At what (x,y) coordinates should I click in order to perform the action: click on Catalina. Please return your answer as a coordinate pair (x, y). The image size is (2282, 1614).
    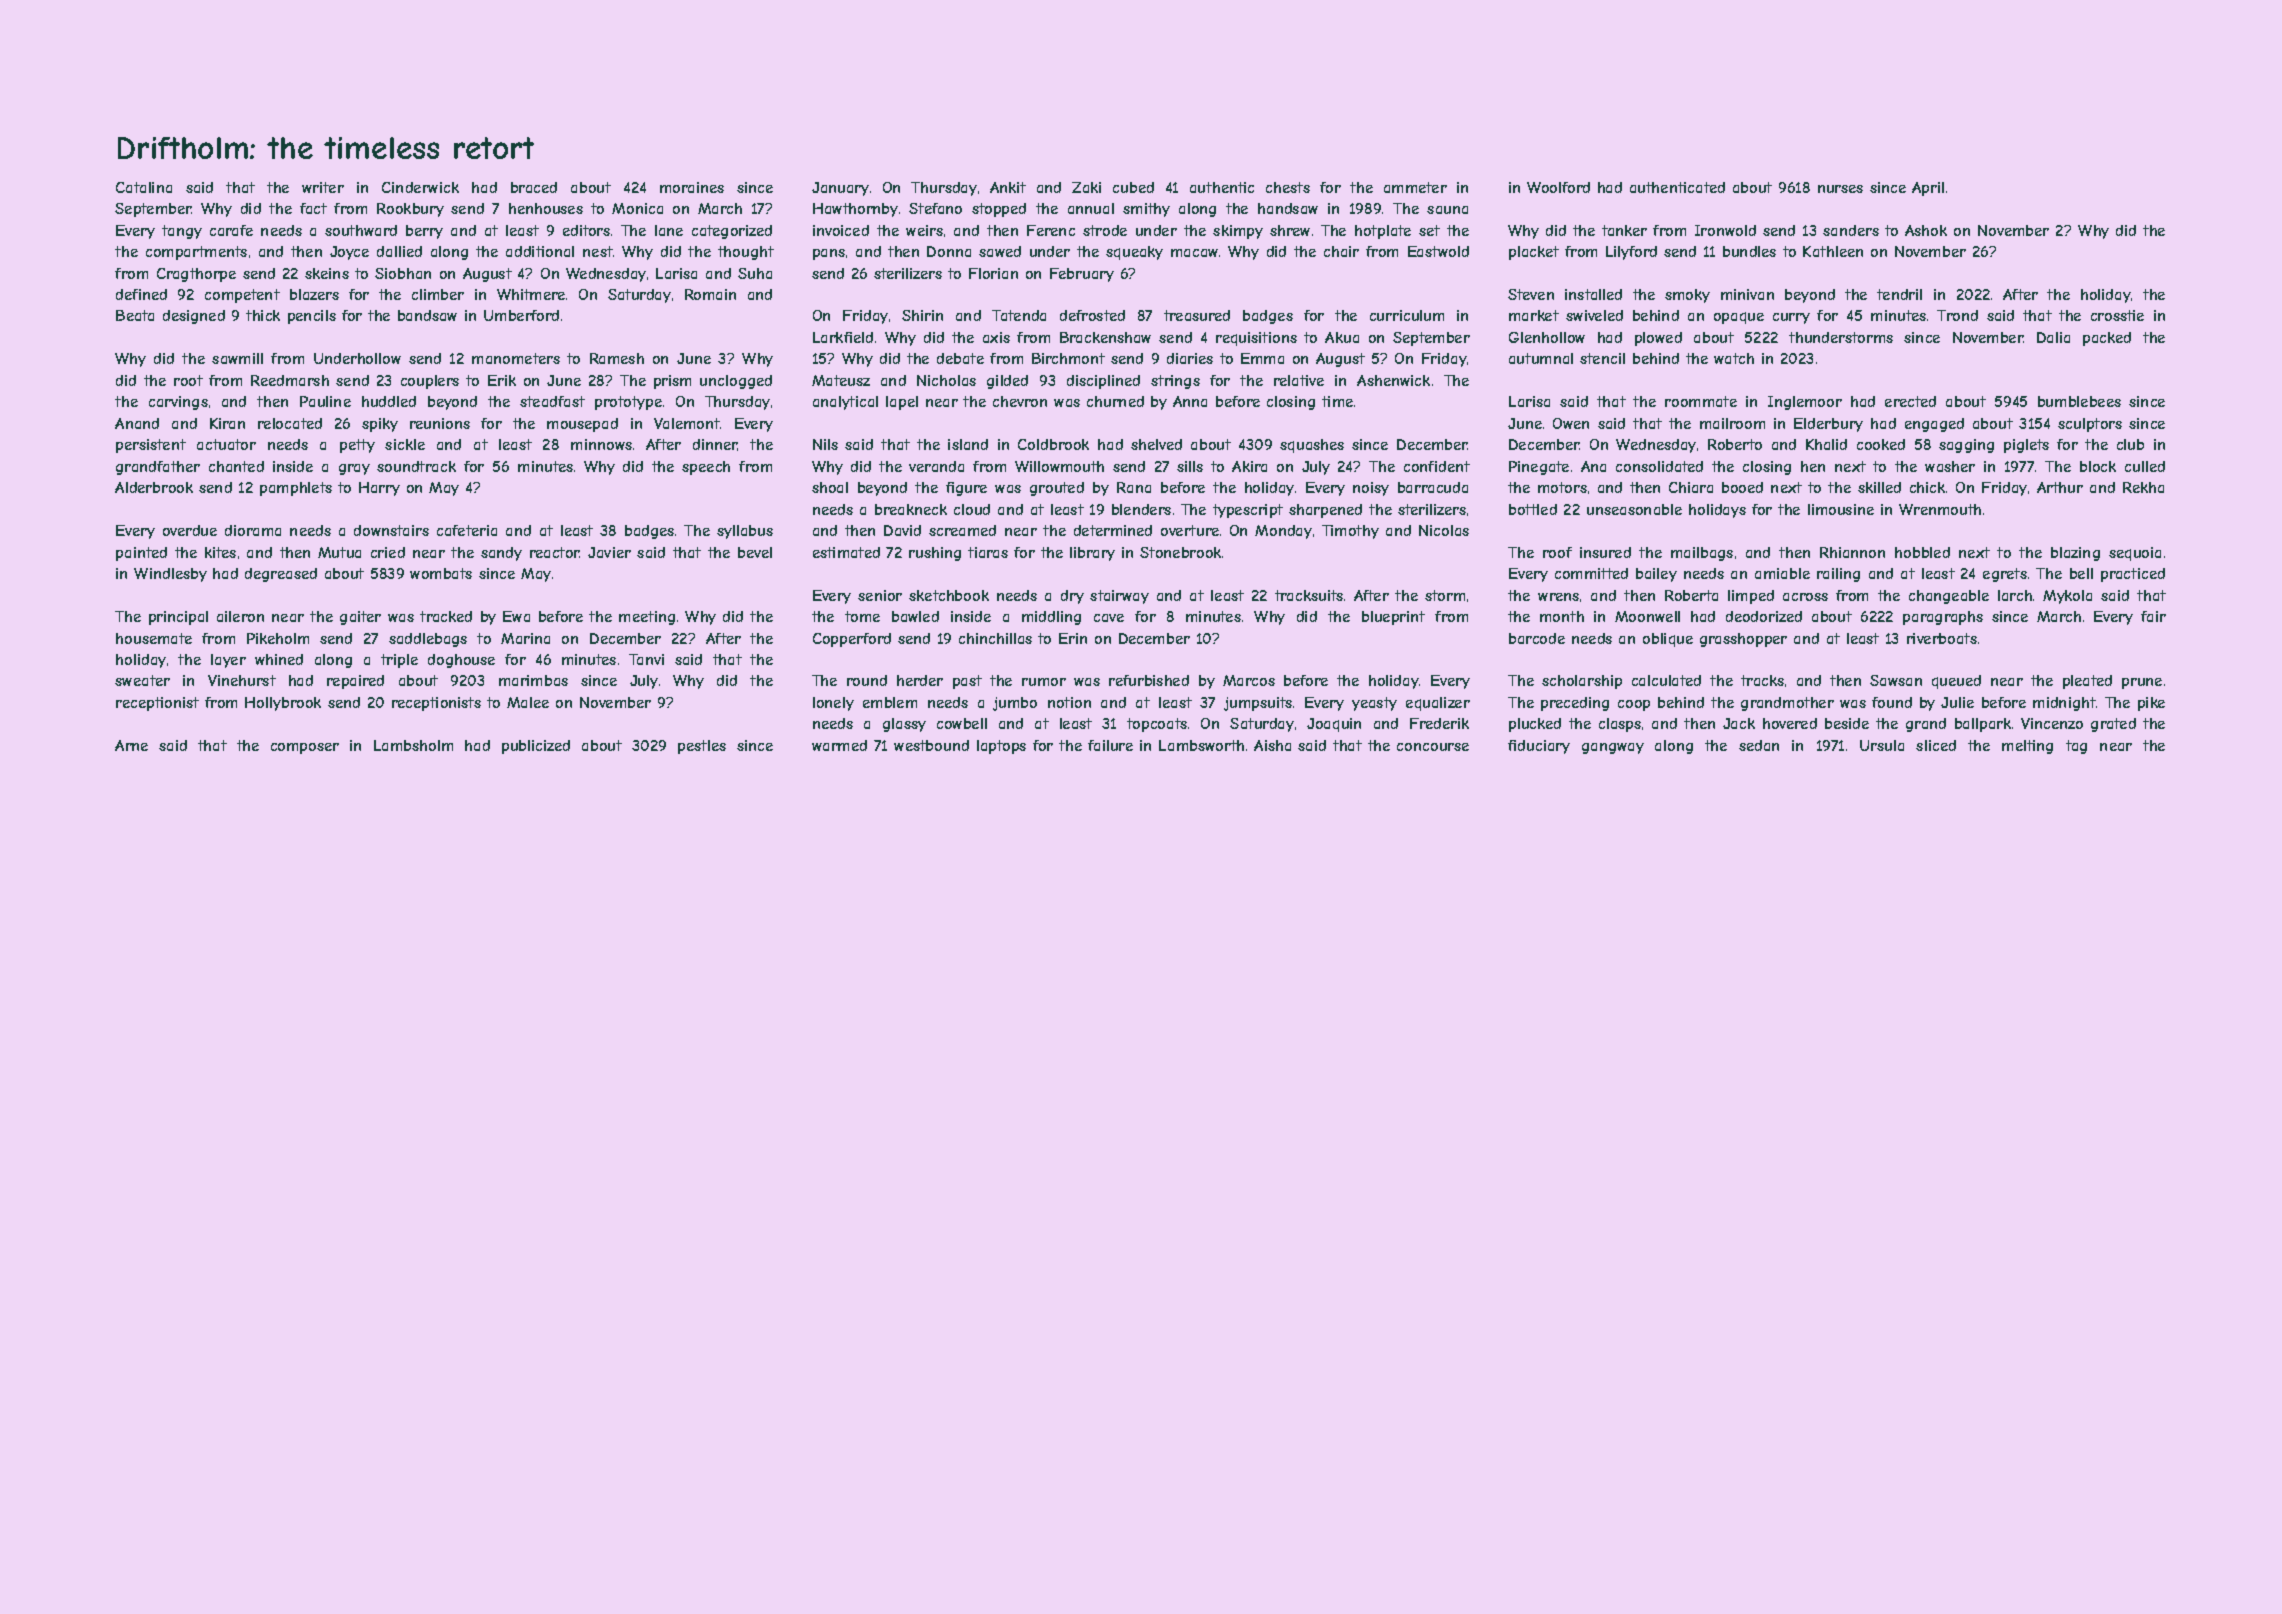
    Looking at the image, I should click on (144, 187).
